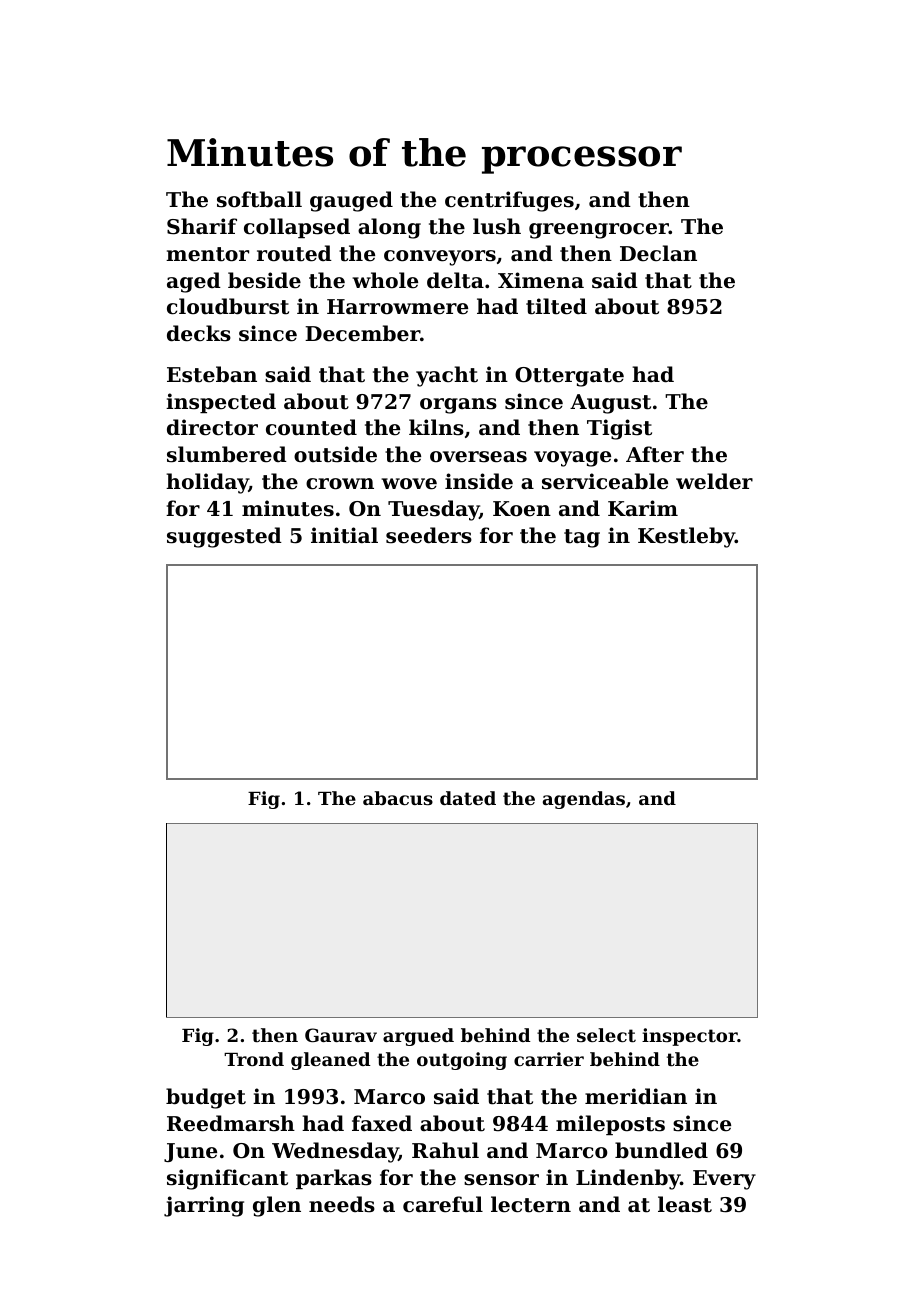 This screenshot has height=1311, width=924. Describe the element at coordinates (599, 231) in the screenshot. I see `greengrocer` at that location.
